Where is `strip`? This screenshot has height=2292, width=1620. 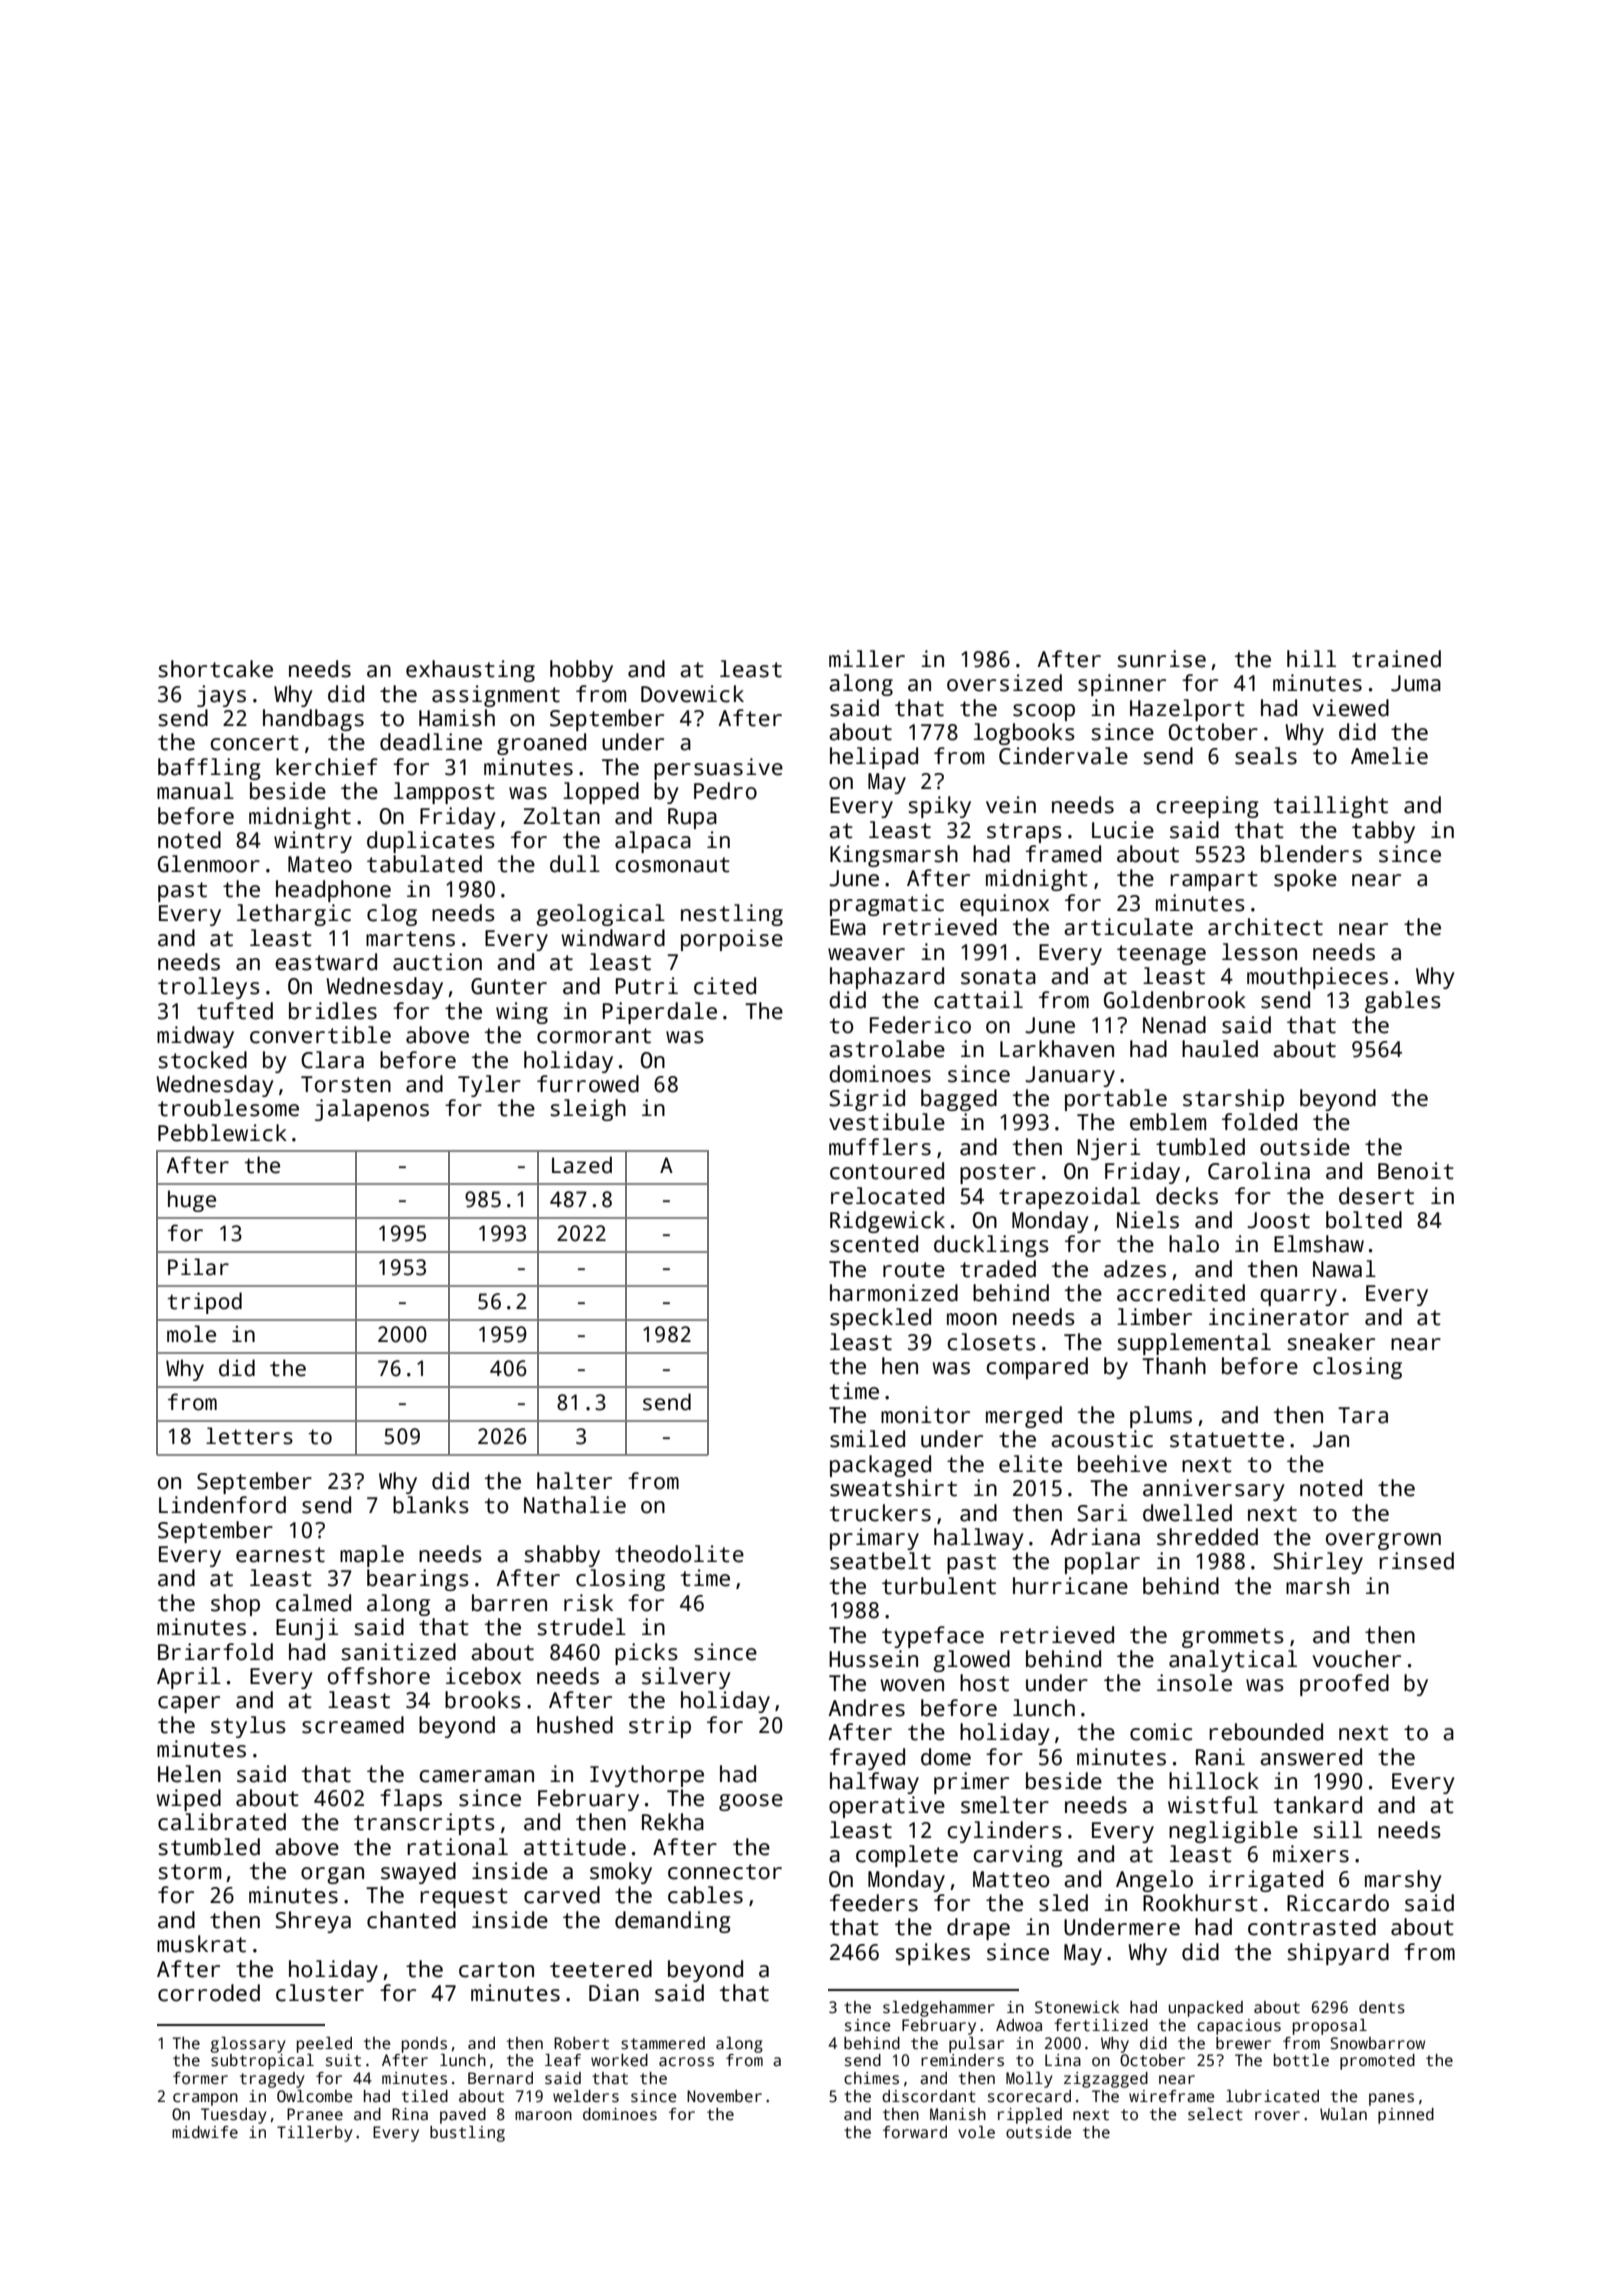 strip is located at coordinates (660, 1727).
